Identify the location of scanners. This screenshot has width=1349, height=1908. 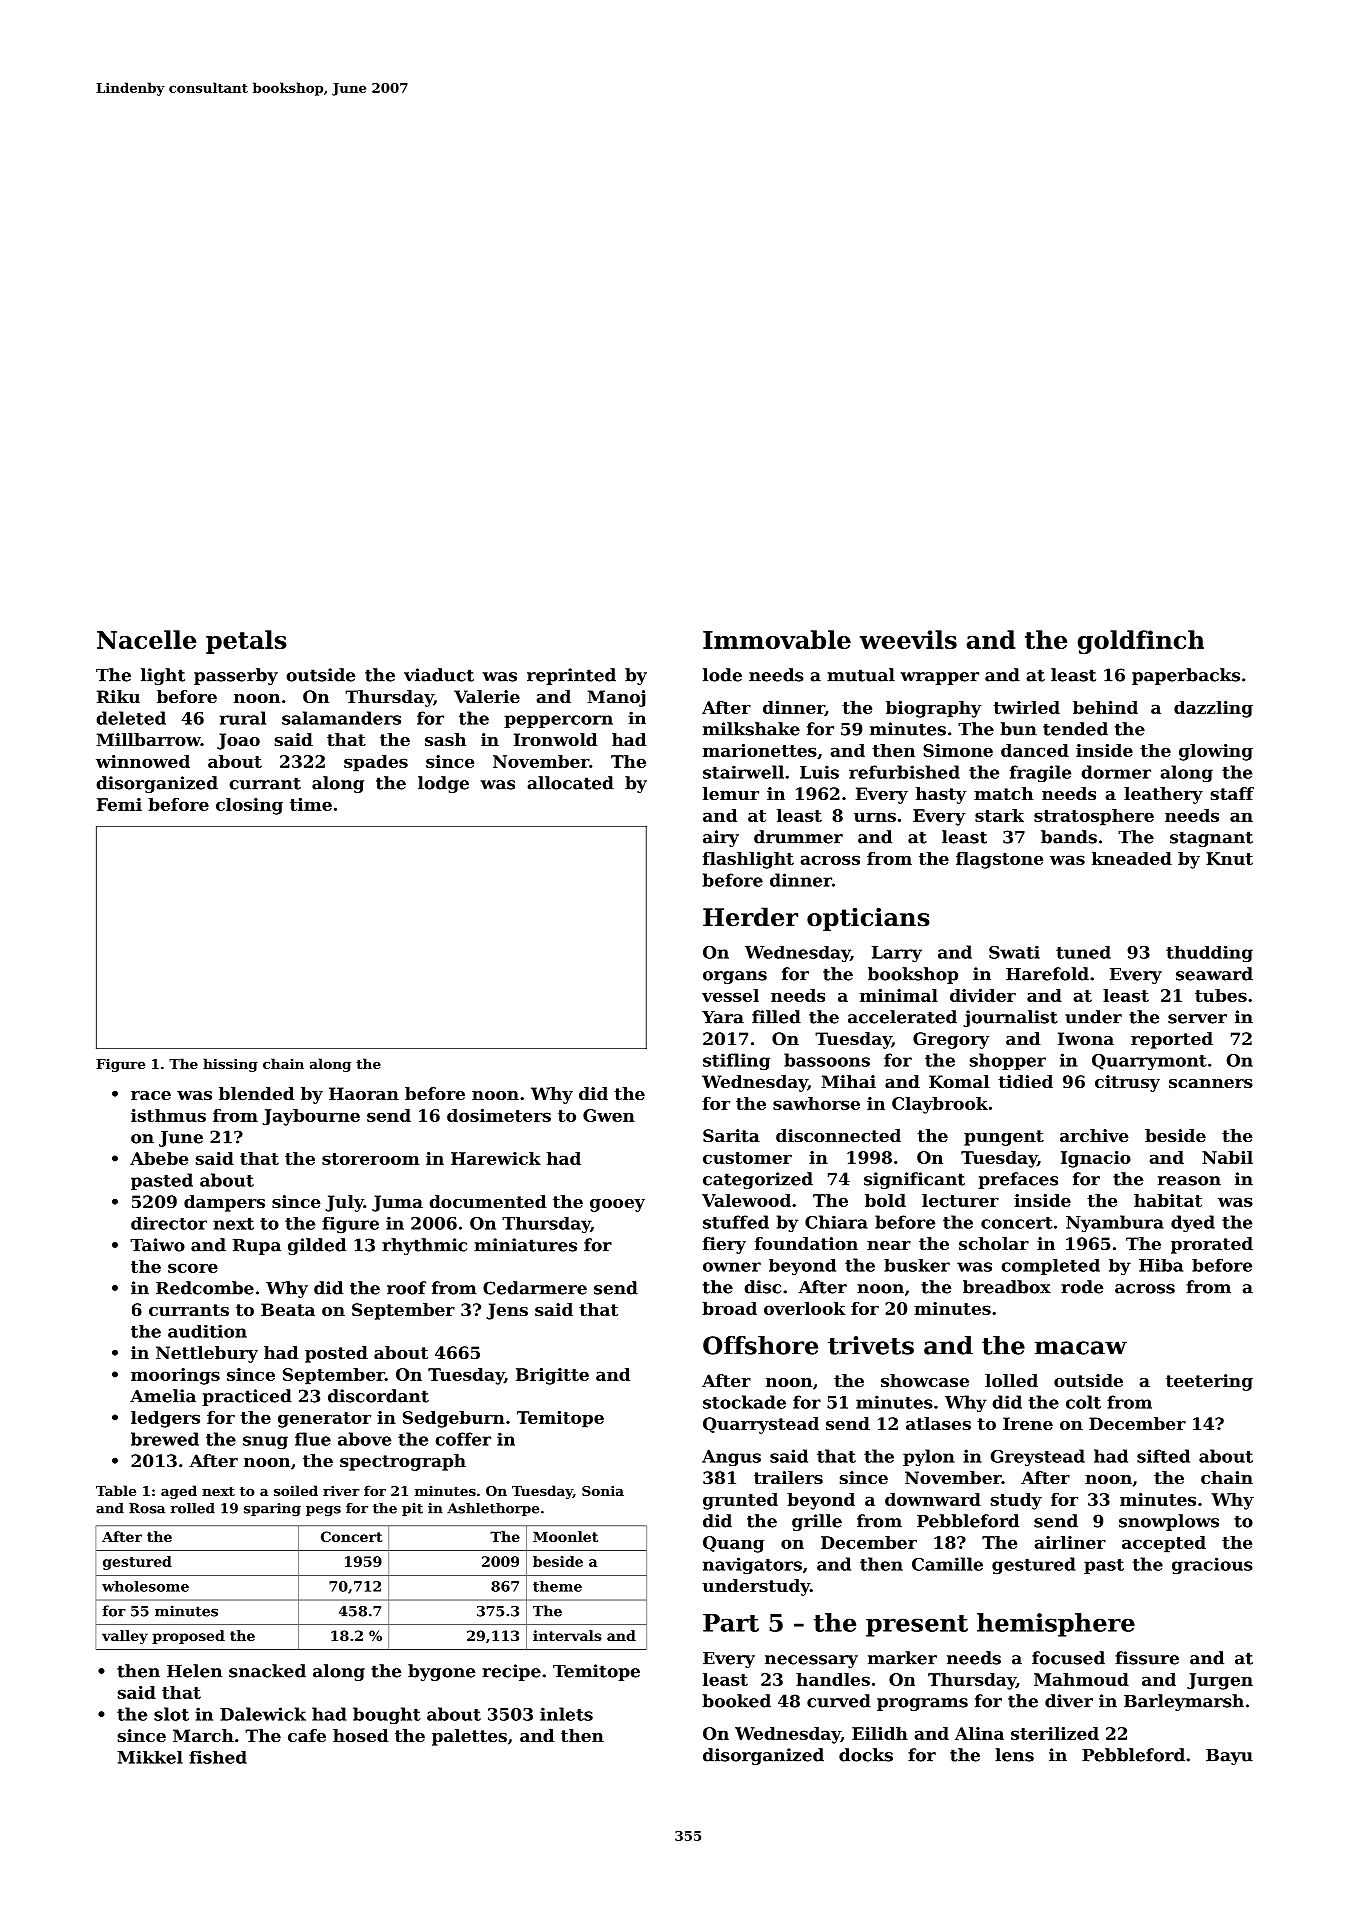
(1211, 1083).
